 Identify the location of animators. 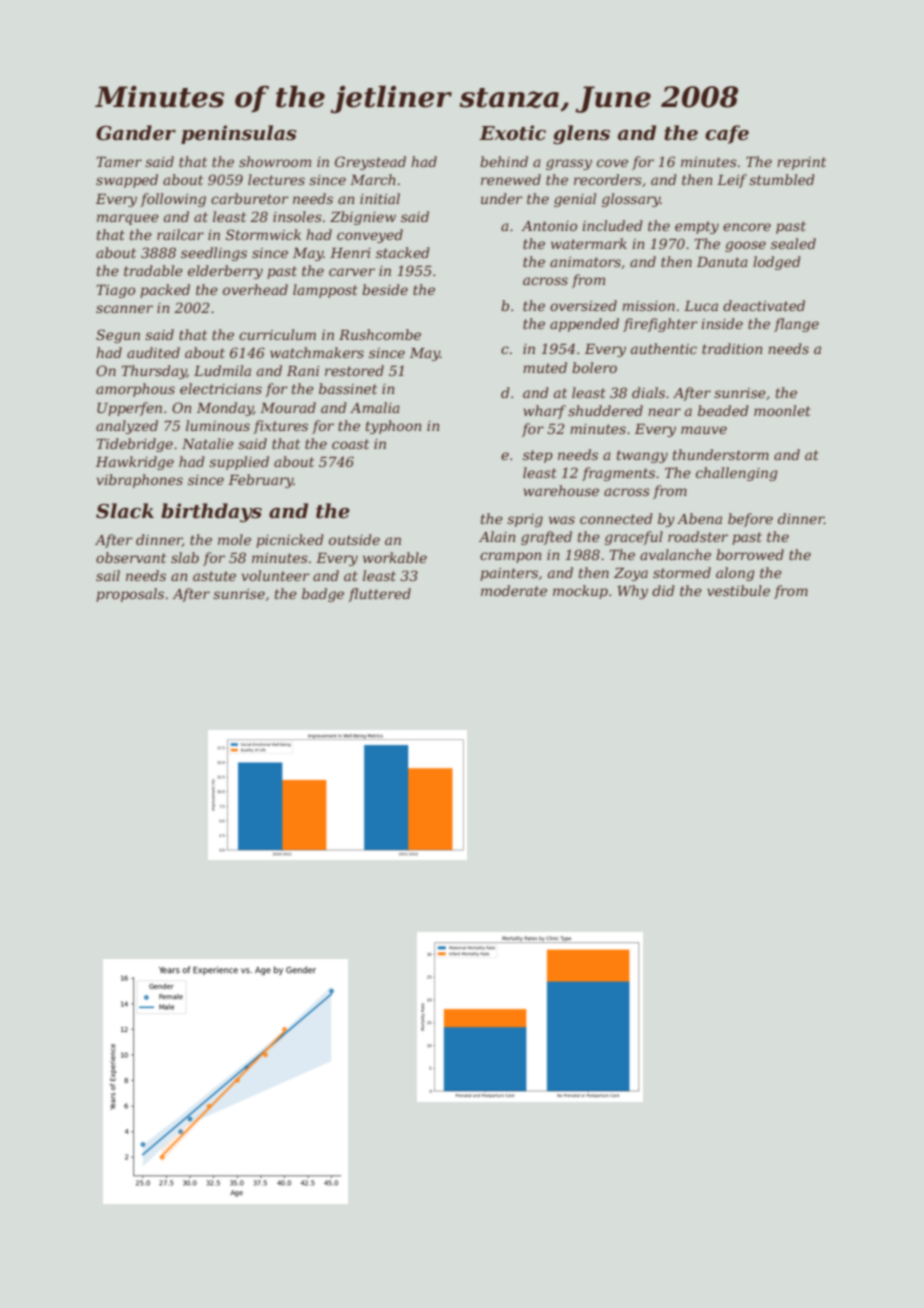
(585, 262).
